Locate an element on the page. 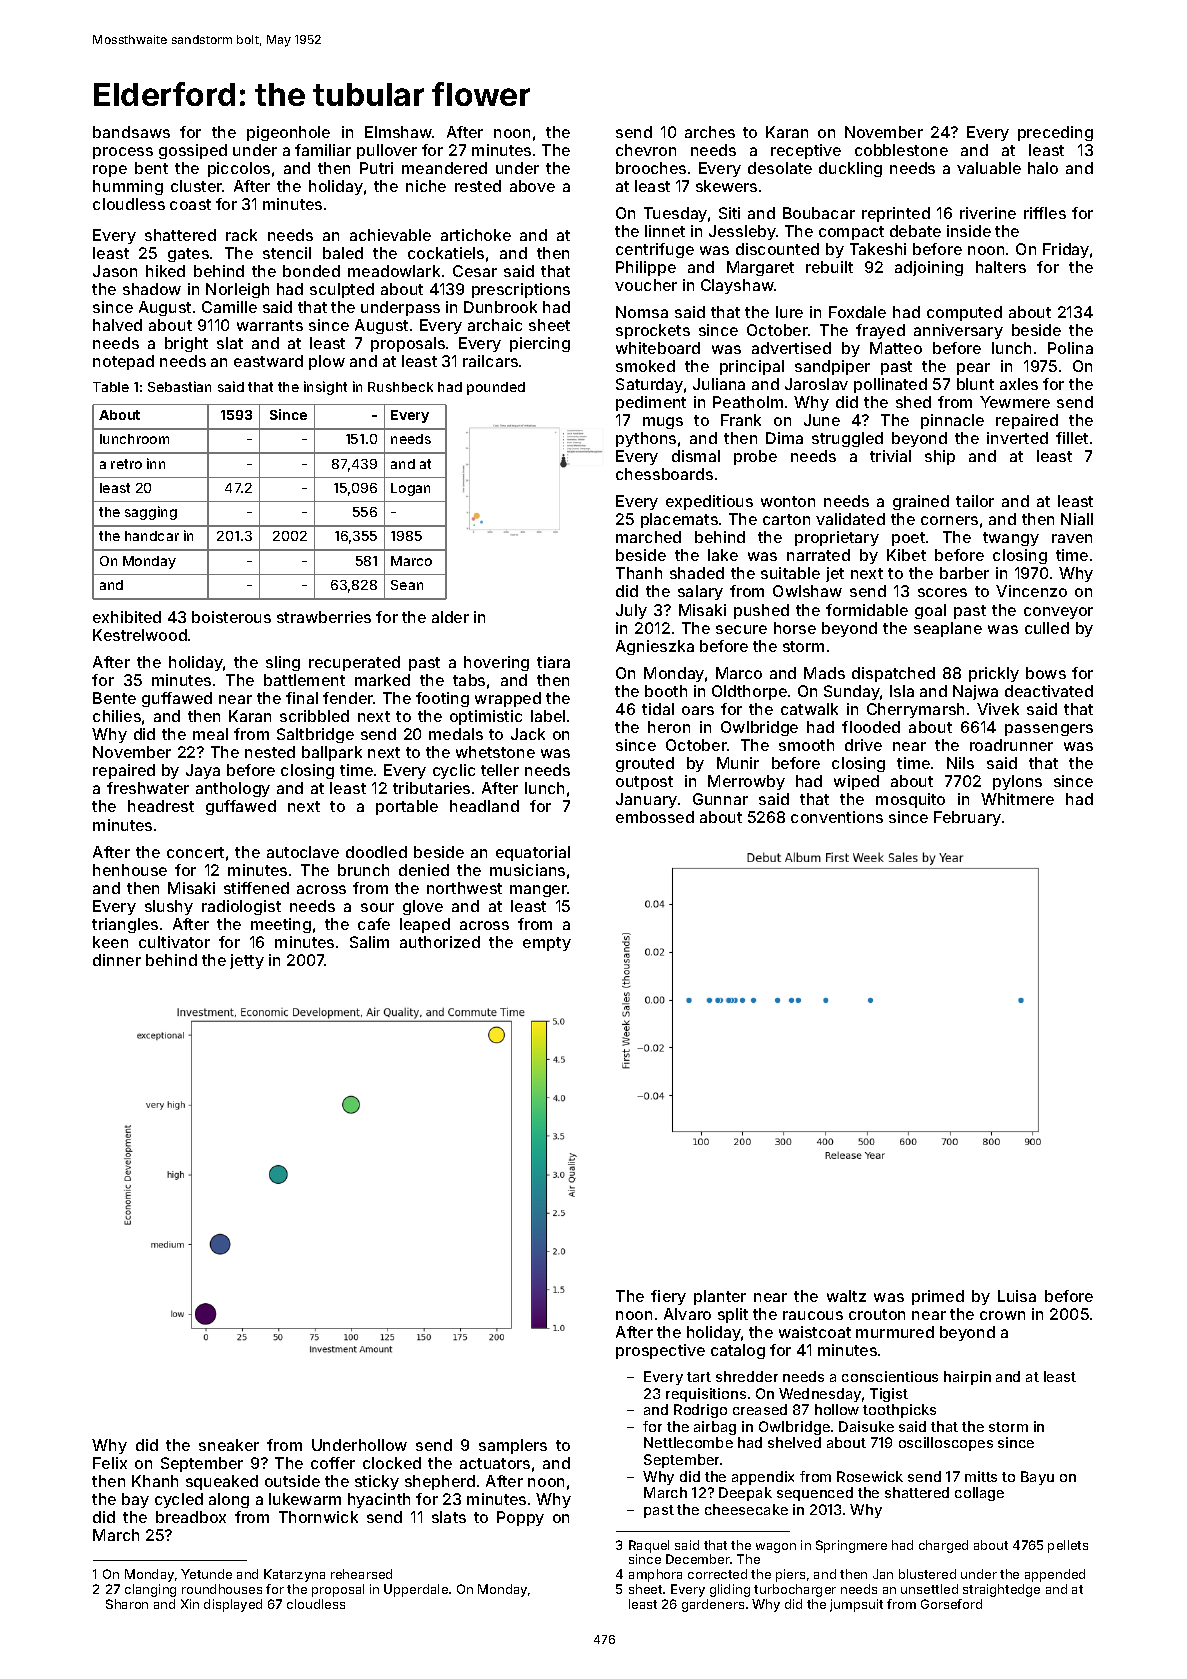 This document has width=1187, height=1679. Xin is located at coordinates (190, 1604).
